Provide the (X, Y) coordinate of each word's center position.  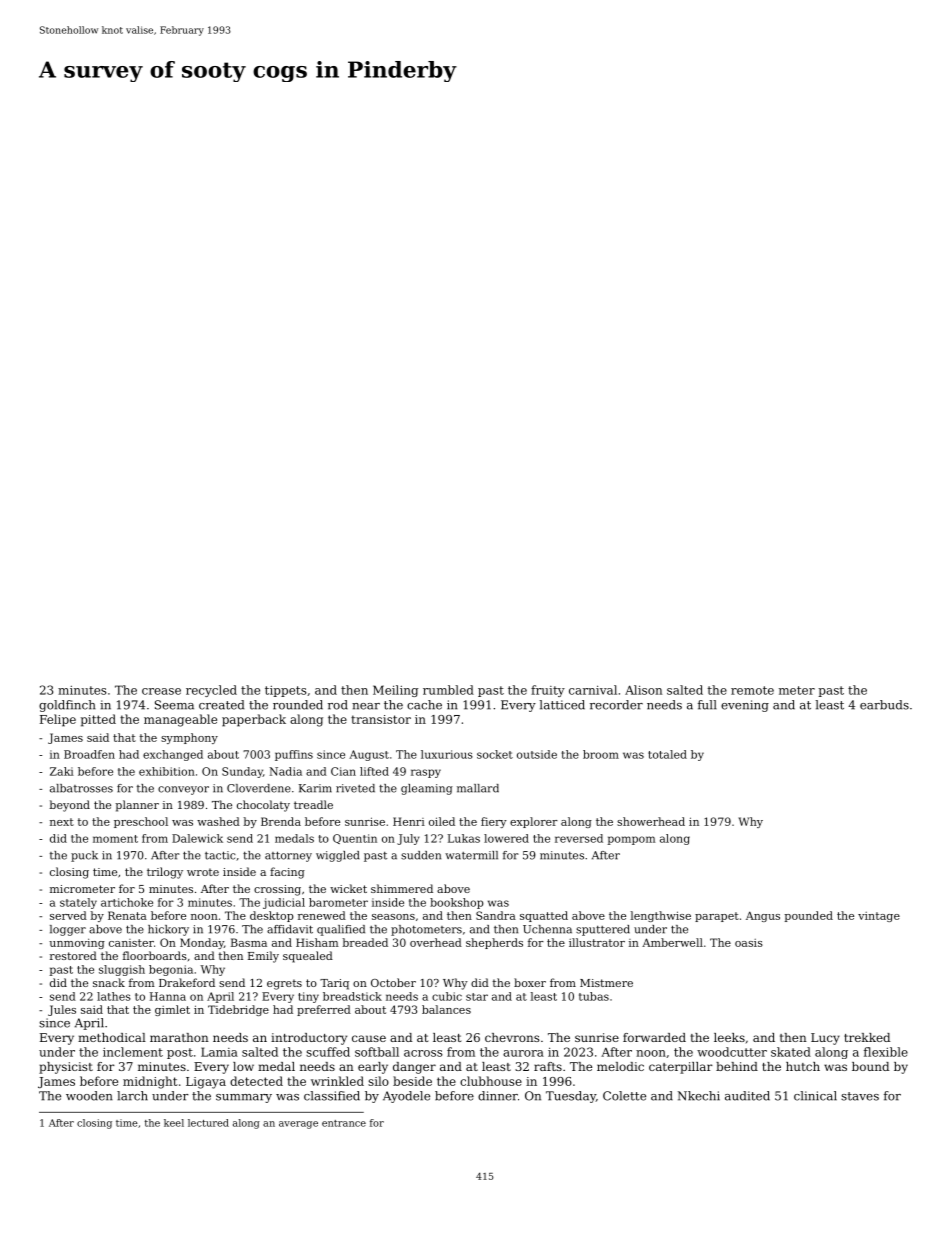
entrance (344, 1123)
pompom (631, 840)
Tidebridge (238, 1010)
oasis (749, 943)
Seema (174, 705)
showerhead (651, 821)
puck (84, 856)
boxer (530, 982)
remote (752, 690)
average (298, 1125)
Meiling (395, 691)
